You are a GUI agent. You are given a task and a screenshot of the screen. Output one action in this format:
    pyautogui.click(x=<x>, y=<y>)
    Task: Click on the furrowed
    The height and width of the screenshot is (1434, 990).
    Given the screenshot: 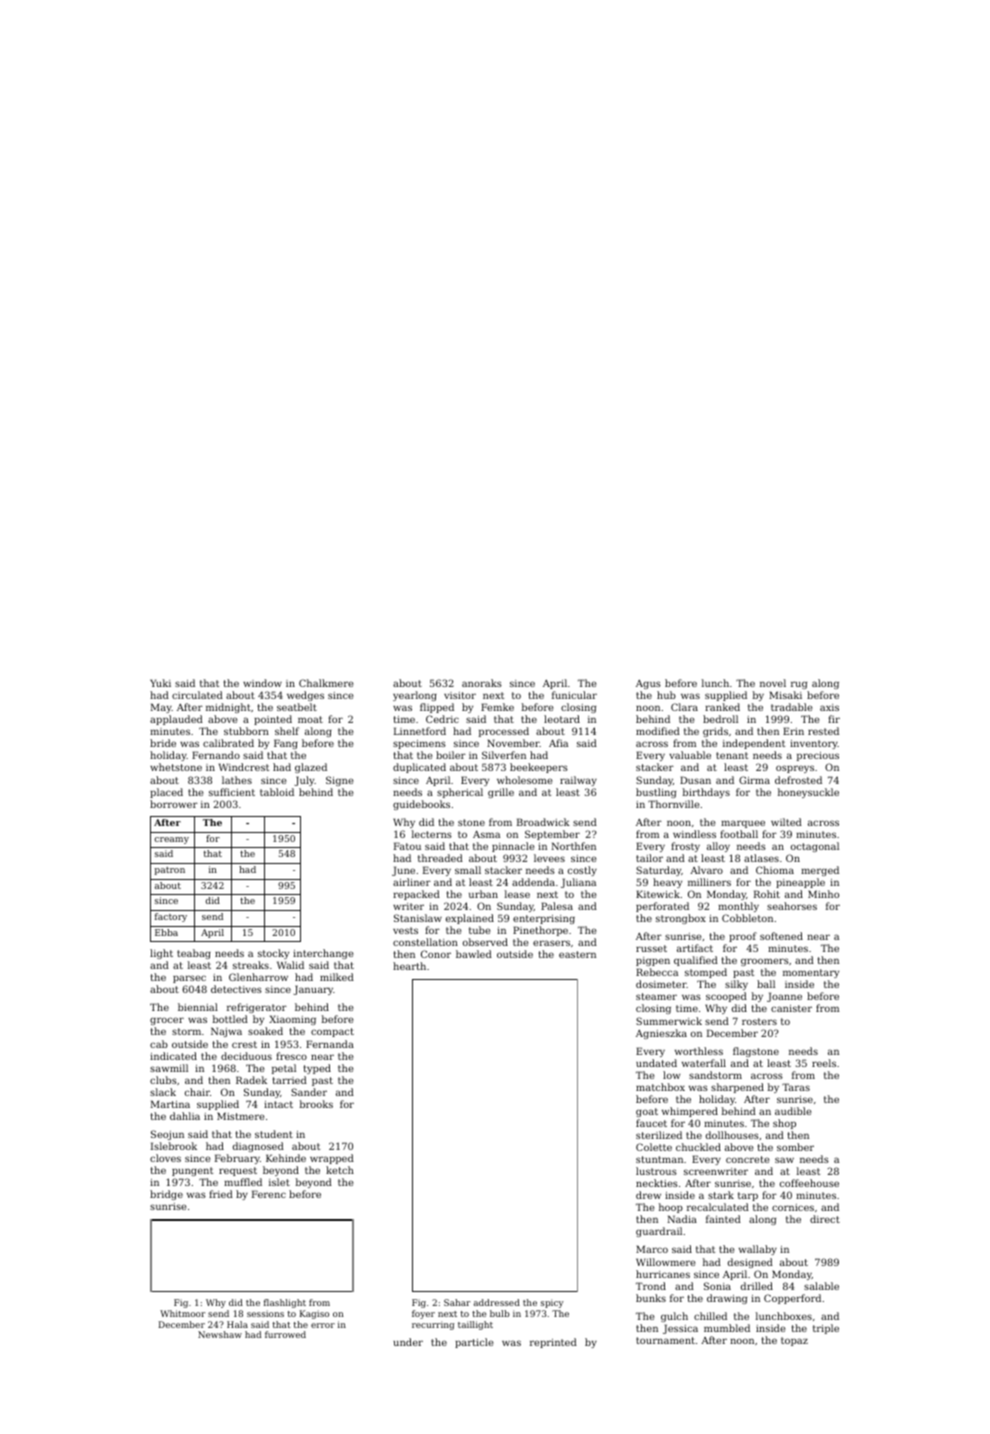 What is the action you would take?
    pyautogui.click(x=285, y=1334)
